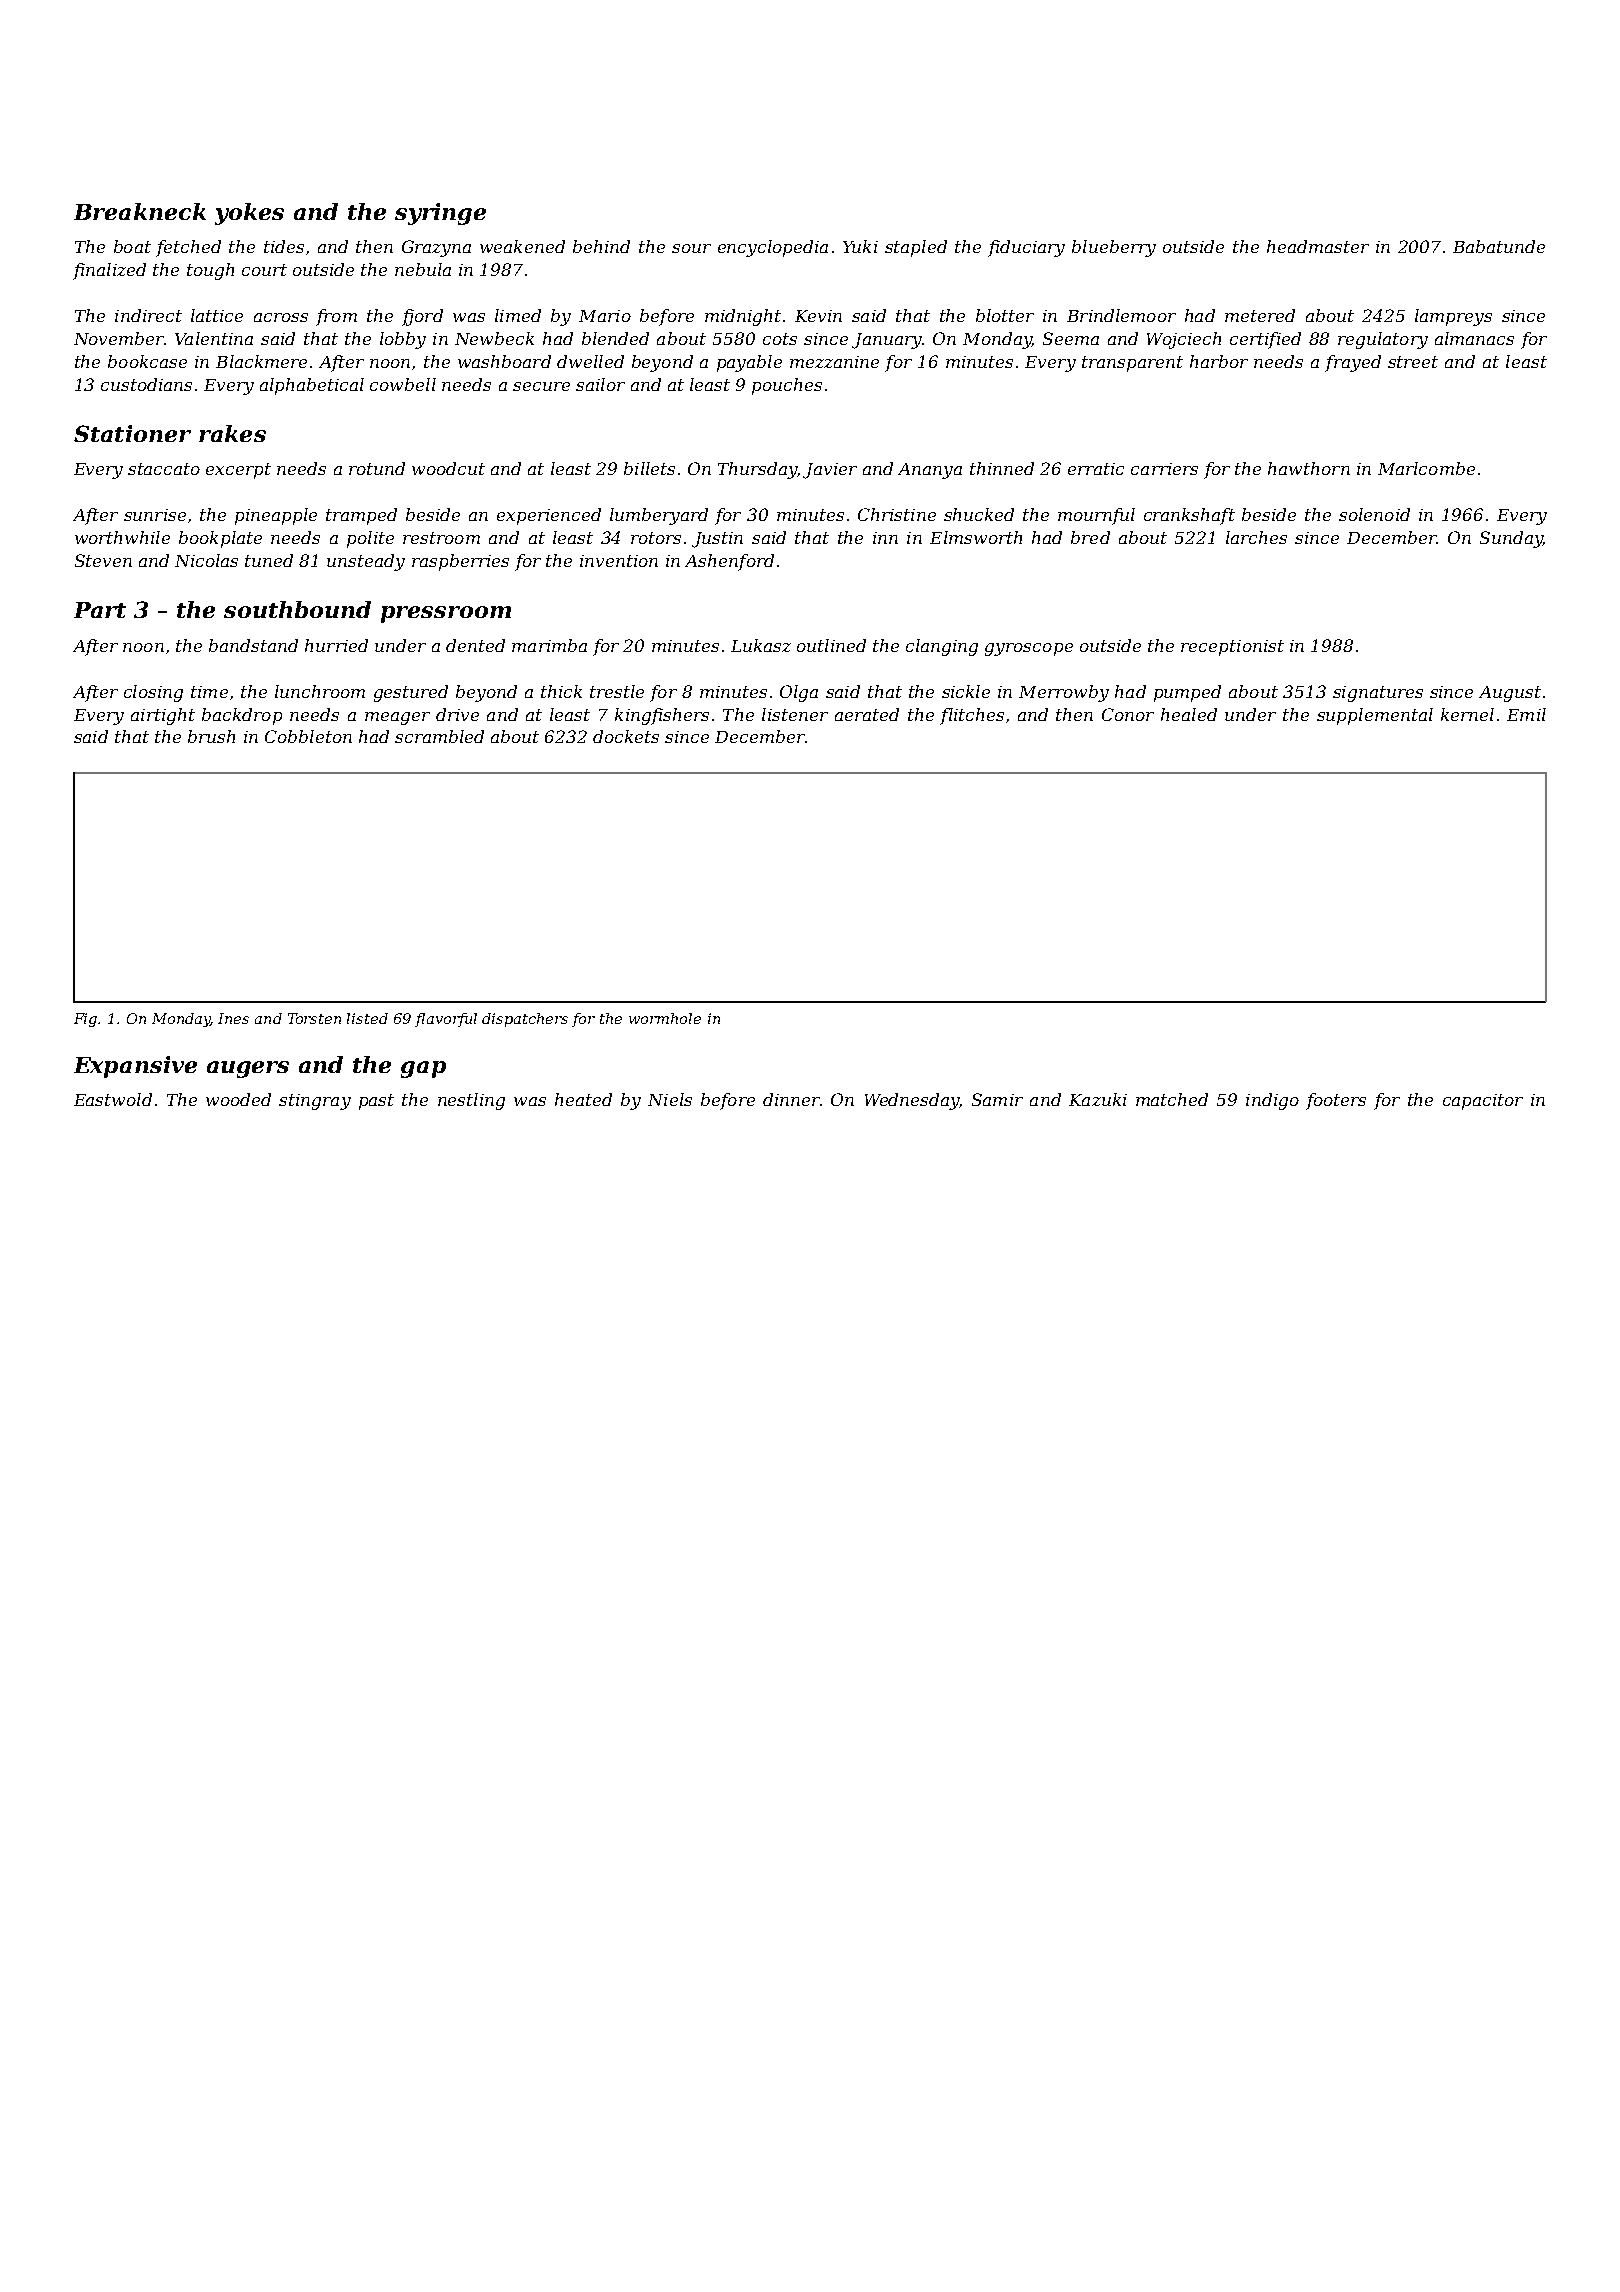 The height and width of the screenshot is (2292, 1620). What do you see at coordinates (471, 1101) in the screenshot?
I see `nestling` at bounding box center [471, 1101].
